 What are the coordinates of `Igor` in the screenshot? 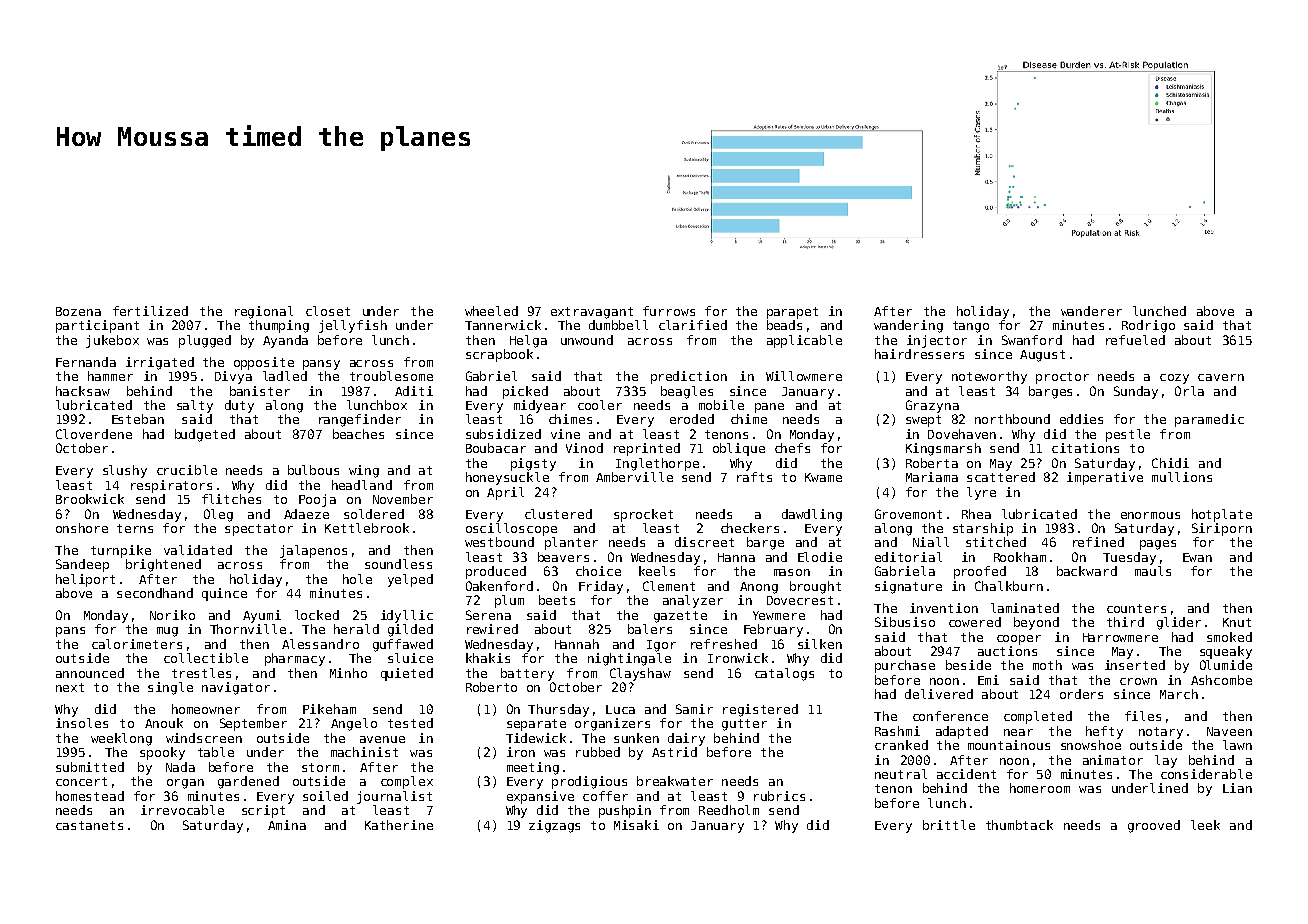 It's located at (661, 646).
